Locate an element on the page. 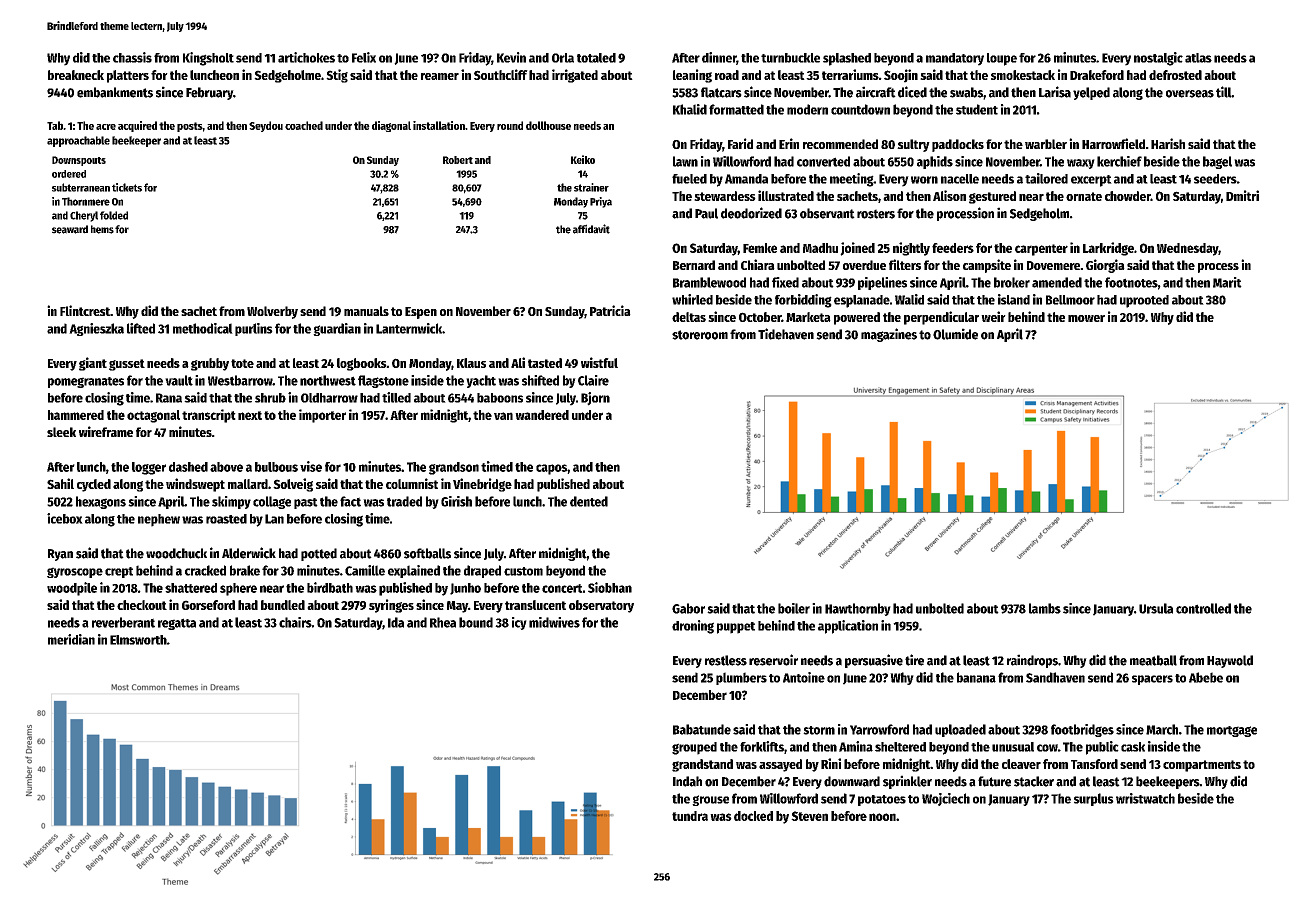 The image size is (1308, 924). Alderwick is located at coordinates (249, 553).
